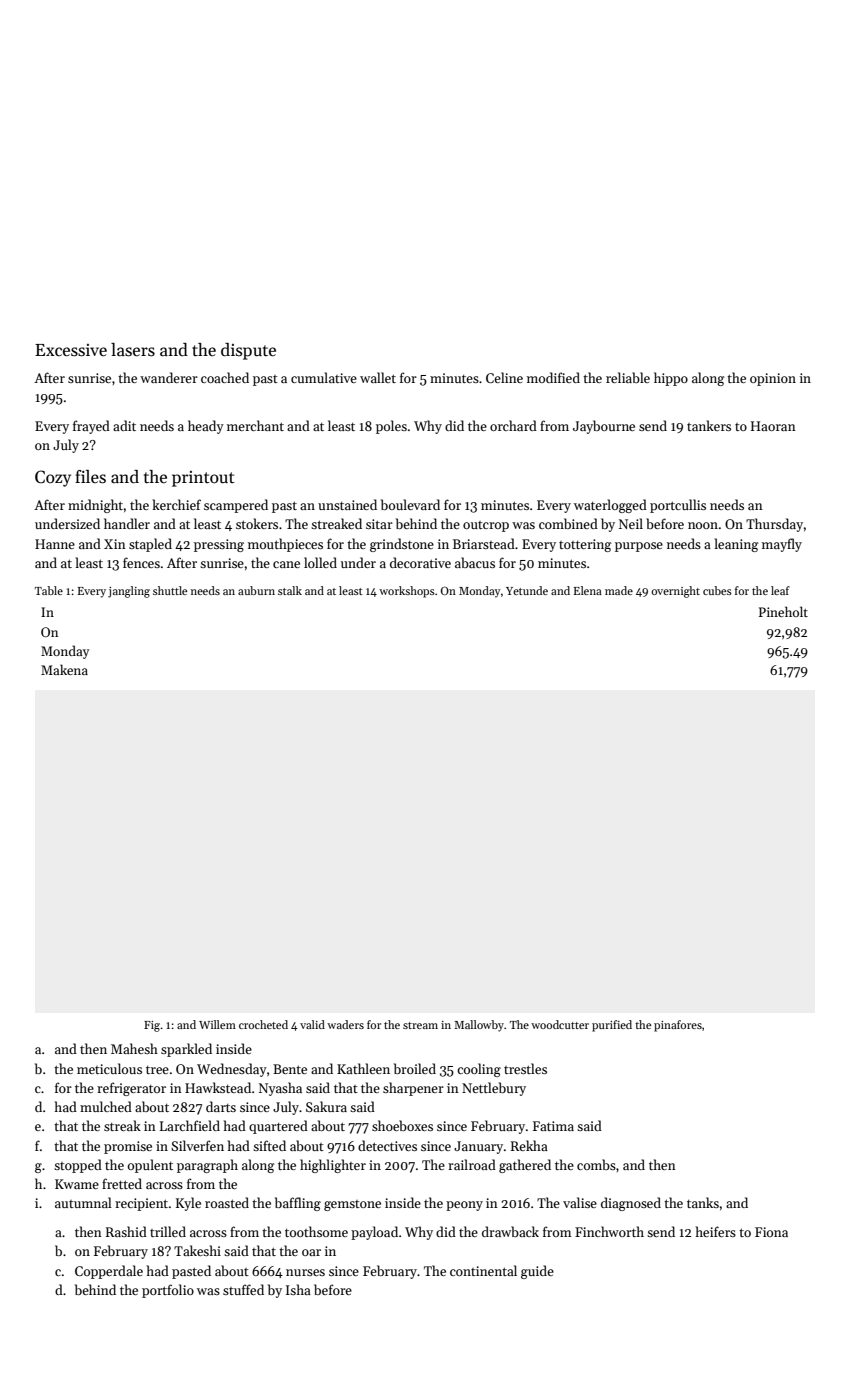  What do you see at coordinates (773, 379) in the page?
I see `opinion` at bounding box center [773, 379].
